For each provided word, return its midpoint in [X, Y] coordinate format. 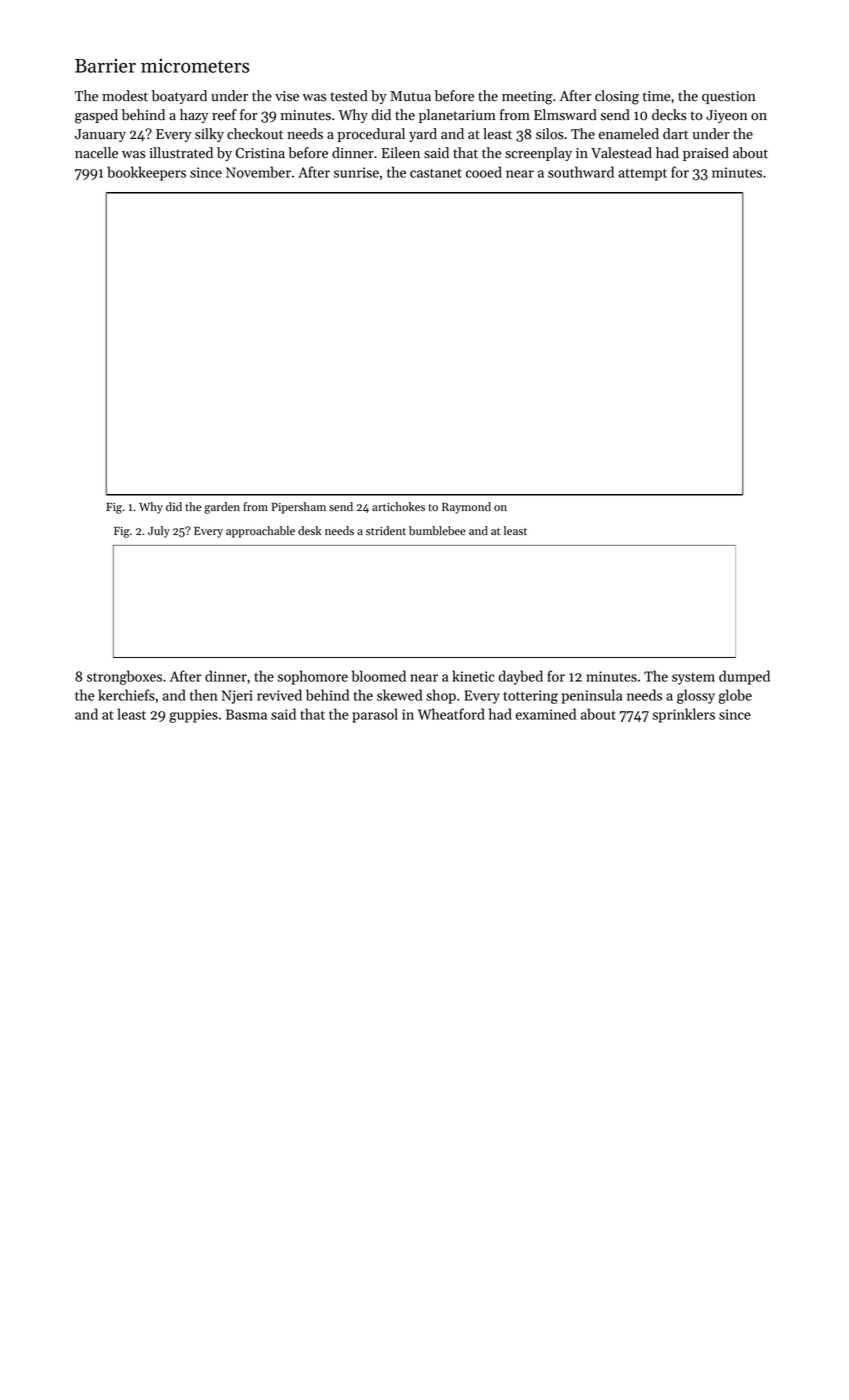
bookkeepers [146, 173]
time [657, 96]
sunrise [356, 172]
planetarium [457, 116]
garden [222, 508]
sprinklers [683, 715]
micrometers [195, 66]
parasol [375, 715]
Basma [246, 714]
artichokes [398, 506]
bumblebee [437, 531]
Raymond [466, 508]
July [159, 532]
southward [581, 172]
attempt [642, 175]
